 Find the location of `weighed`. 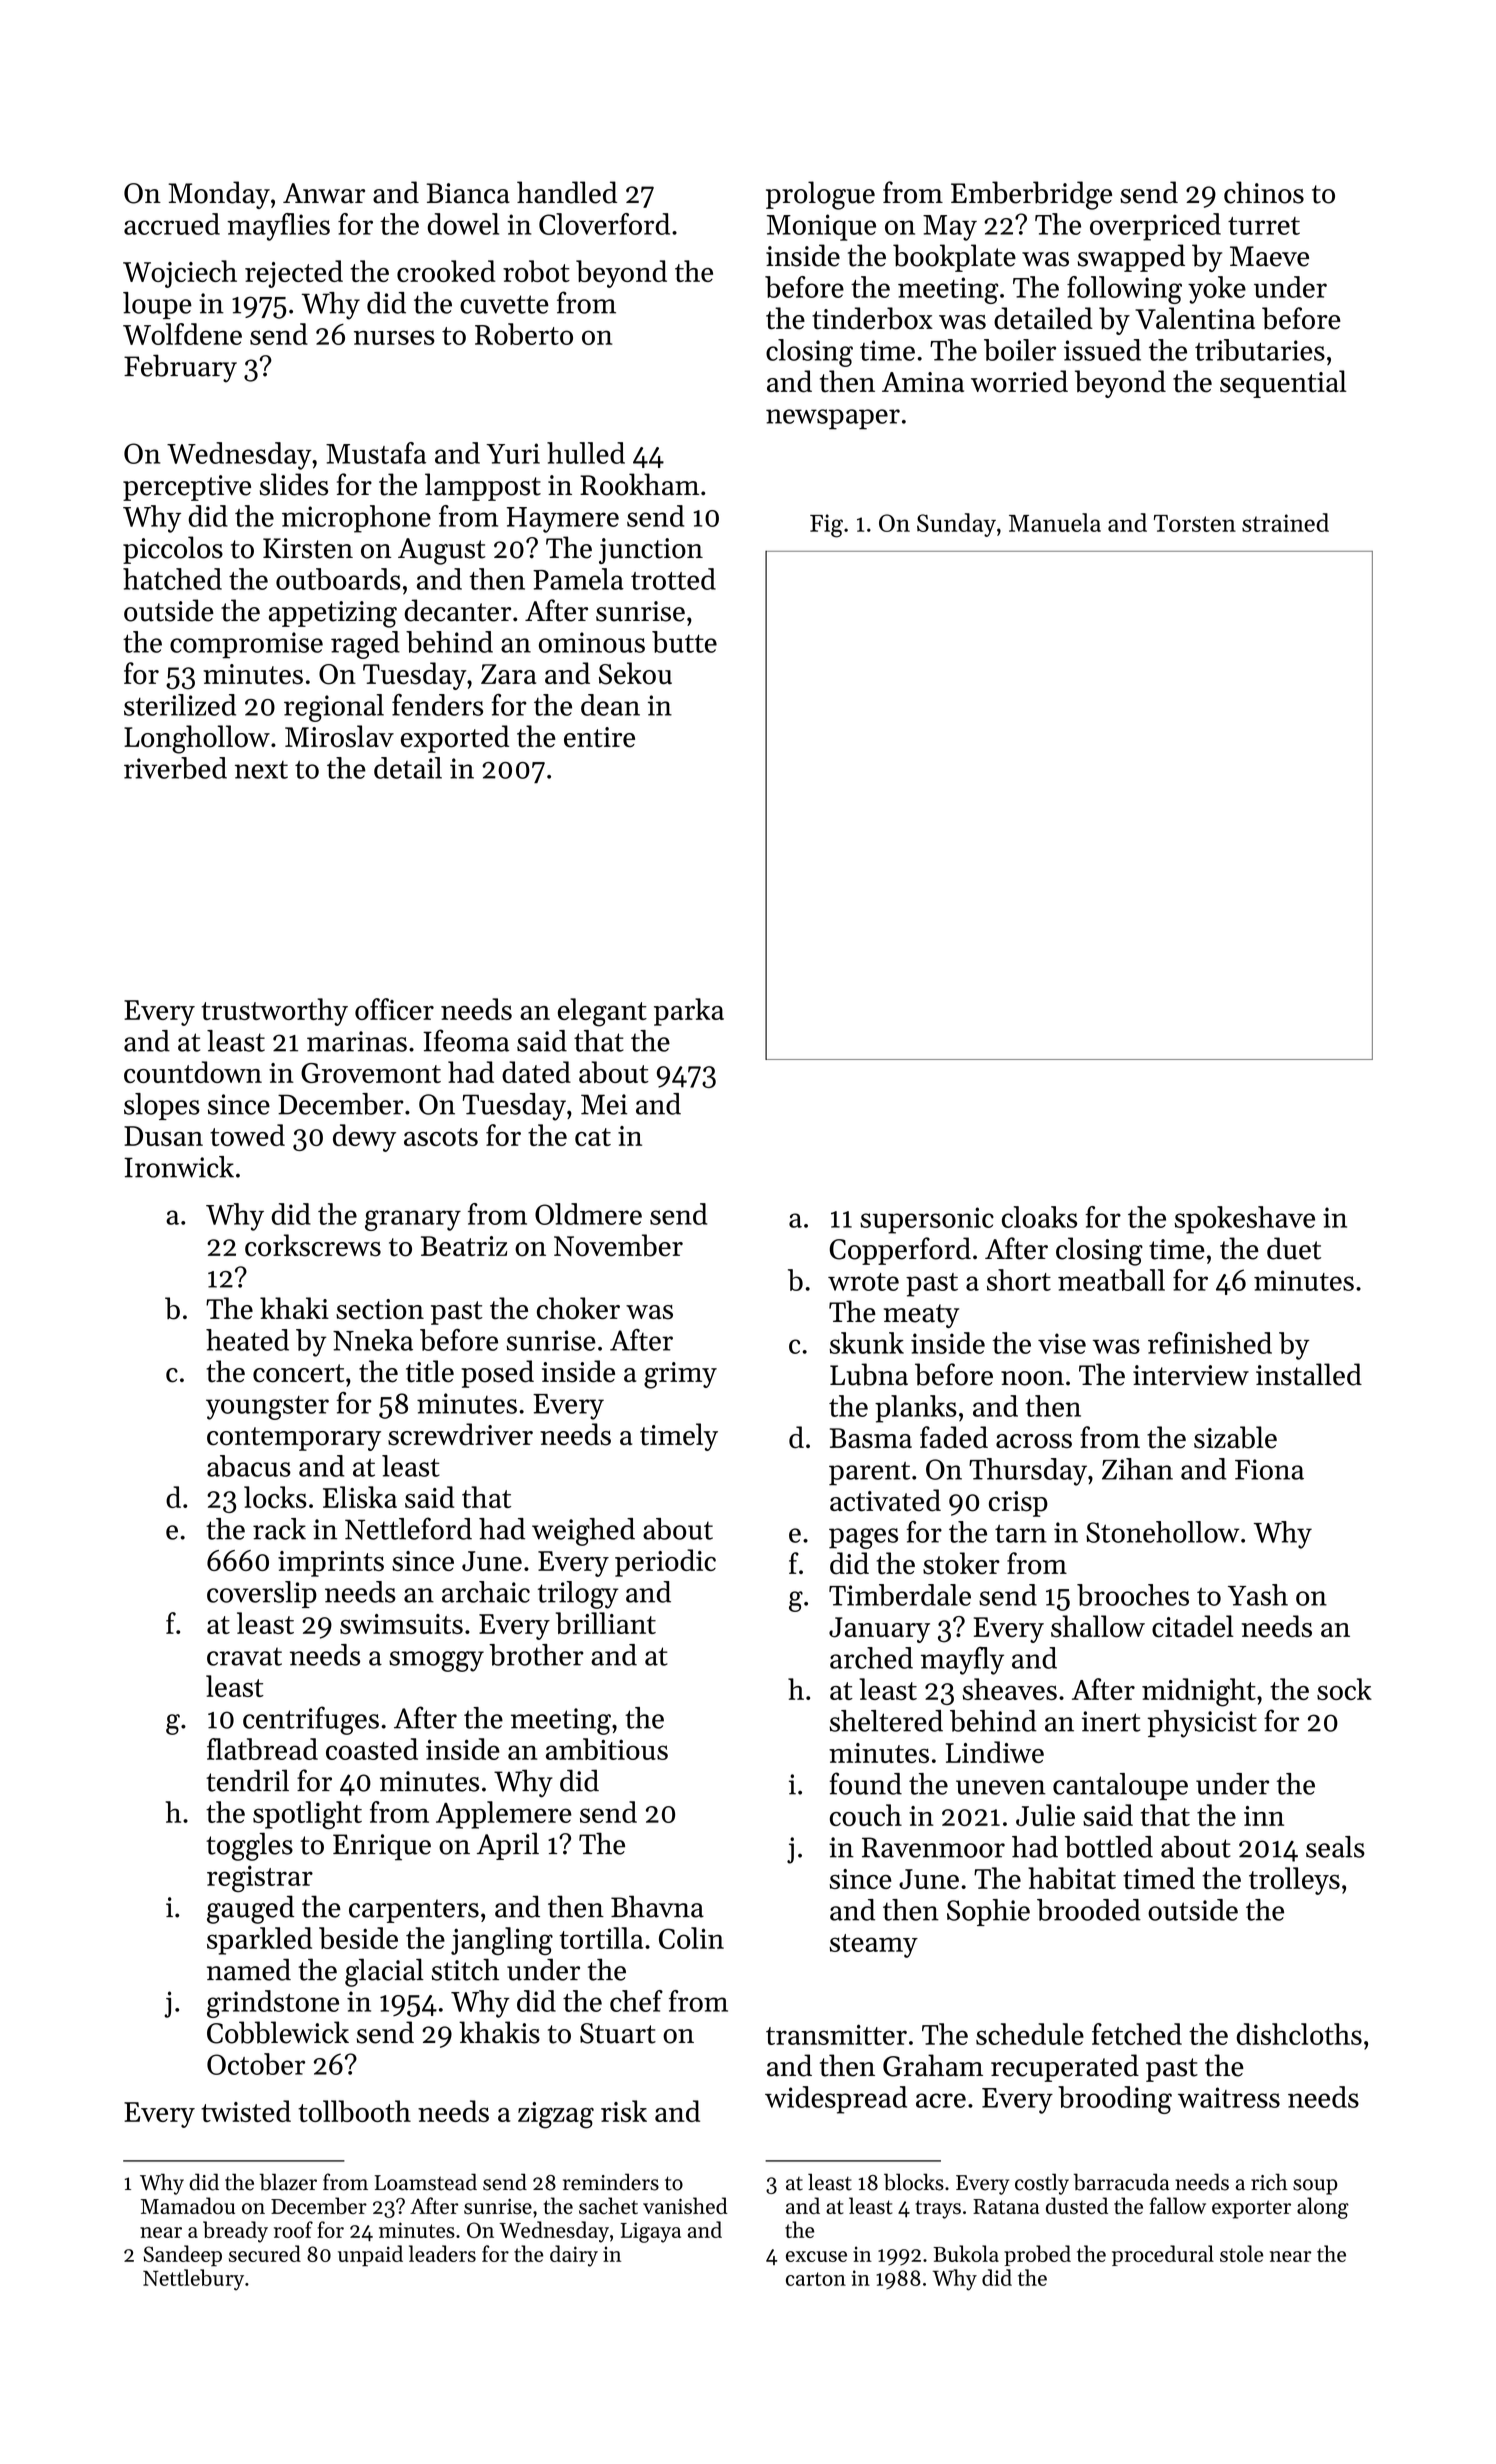

weighed is located at coordinates (583, 1532).
